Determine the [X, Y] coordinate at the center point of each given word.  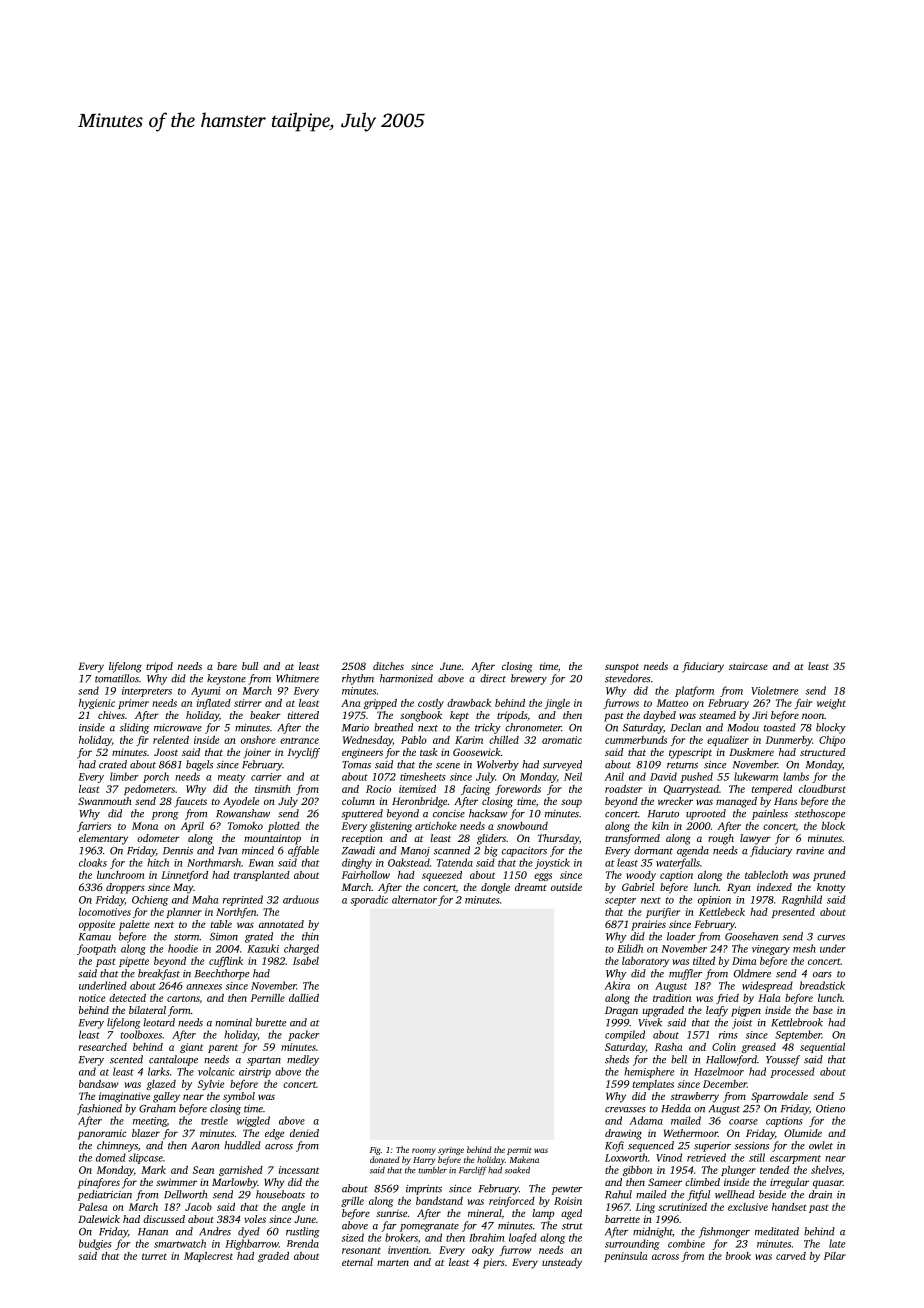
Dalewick [99, 1219]
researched [103, 1047]
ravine [810, 851]
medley [303, 1060]
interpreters [147, 692]
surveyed [562, 765]
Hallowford [731, 1060]
